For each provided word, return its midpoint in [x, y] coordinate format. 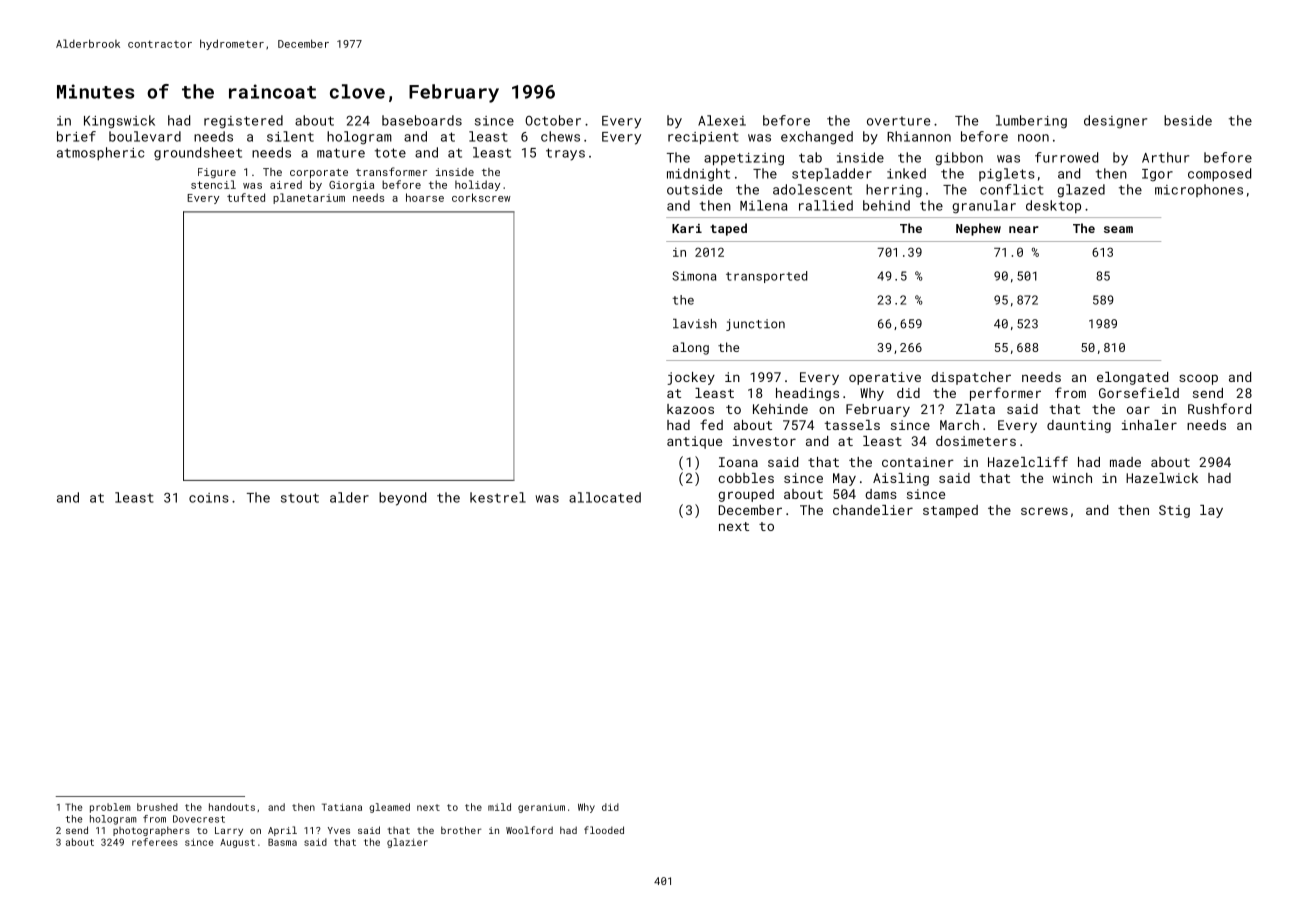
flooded [604, 830]
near [1024, 229]
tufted [246, 197]
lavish [695, 324]
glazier [407, 843]
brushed [157, 807]
